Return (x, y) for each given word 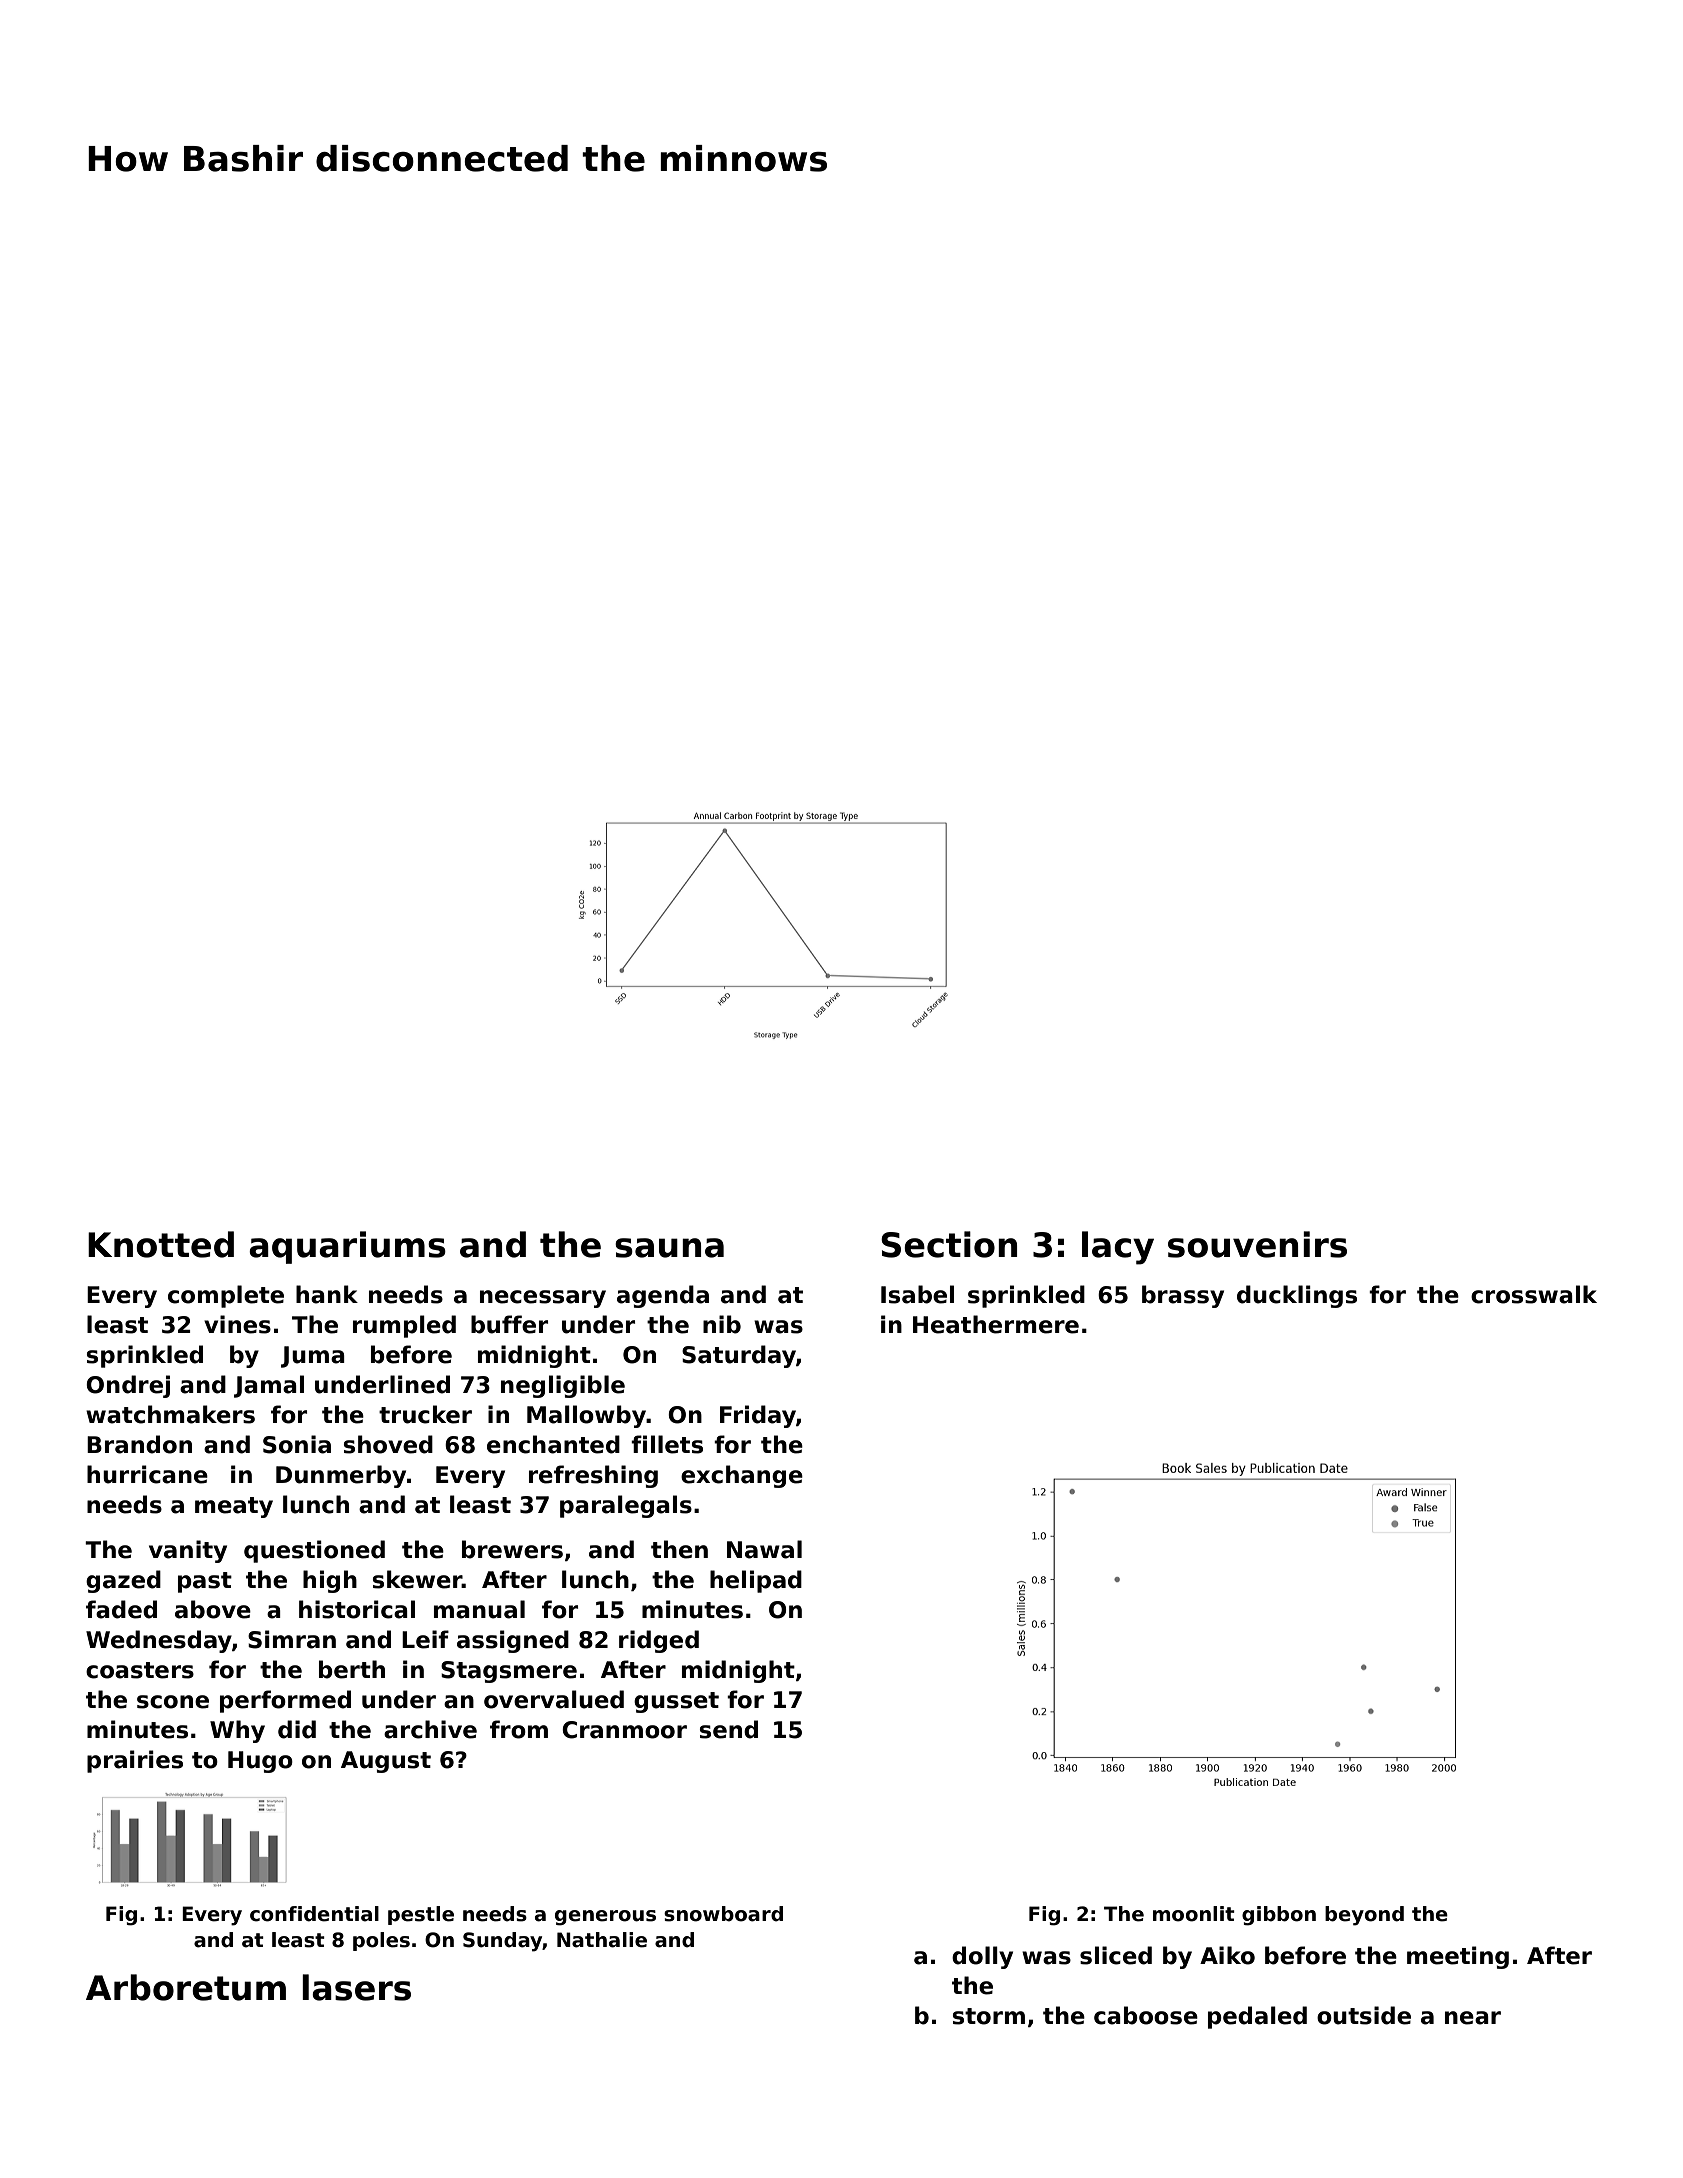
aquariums (347, 1247)
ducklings (1297, 1296)
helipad (756, 1581)
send (729, 1729)
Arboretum (186, 1987)
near (1473, 2018)
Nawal (764, 1549)
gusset (676, 1702)
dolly (982, 1957)
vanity (188, 1551)
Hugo (260, 1762)
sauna (669, 1248)
